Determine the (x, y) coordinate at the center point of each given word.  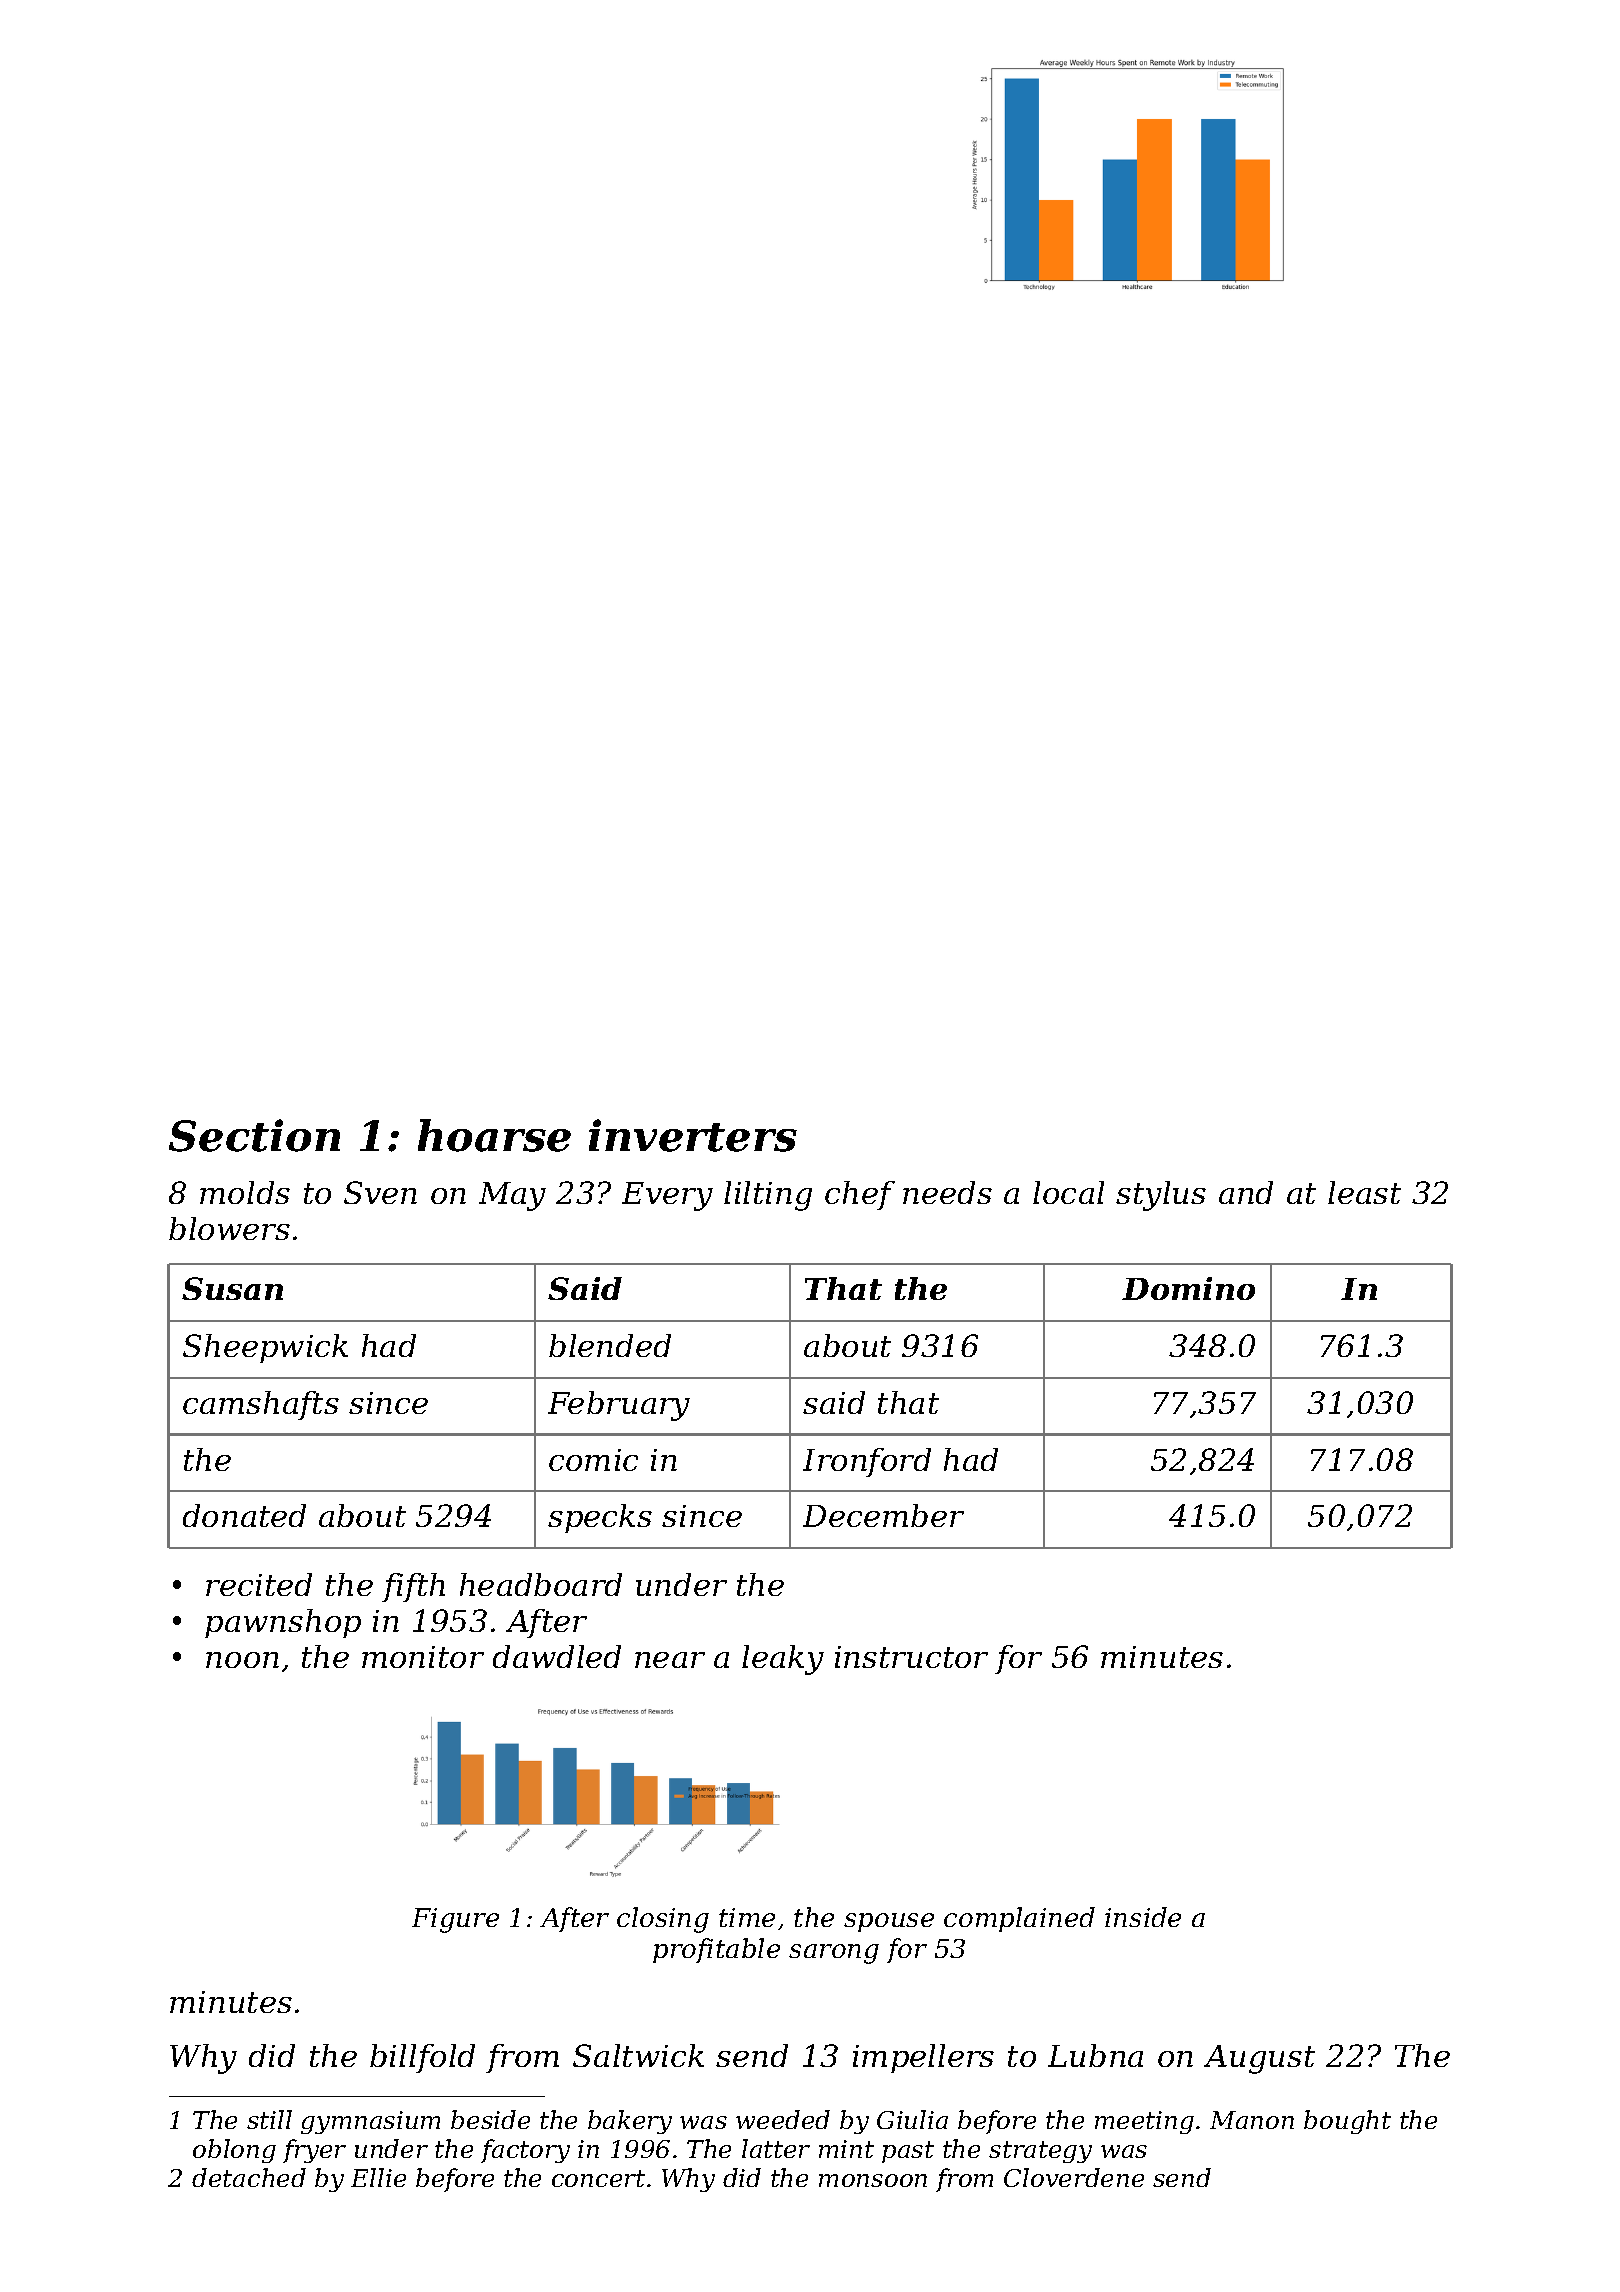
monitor (423, 1657)
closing (663, 1920)
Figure (455, 1920)
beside (490, 2119)
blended (610, 1345)
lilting (768, 1196)
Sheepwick (265, 1348)
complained (1019, 1919)
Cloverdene (1074, 2177)
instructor (911, 1657)
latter (776, 2148)
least (1364, 1192)
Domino (1188, 1288)
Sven (380, 1192)
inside (1143, 1917)
